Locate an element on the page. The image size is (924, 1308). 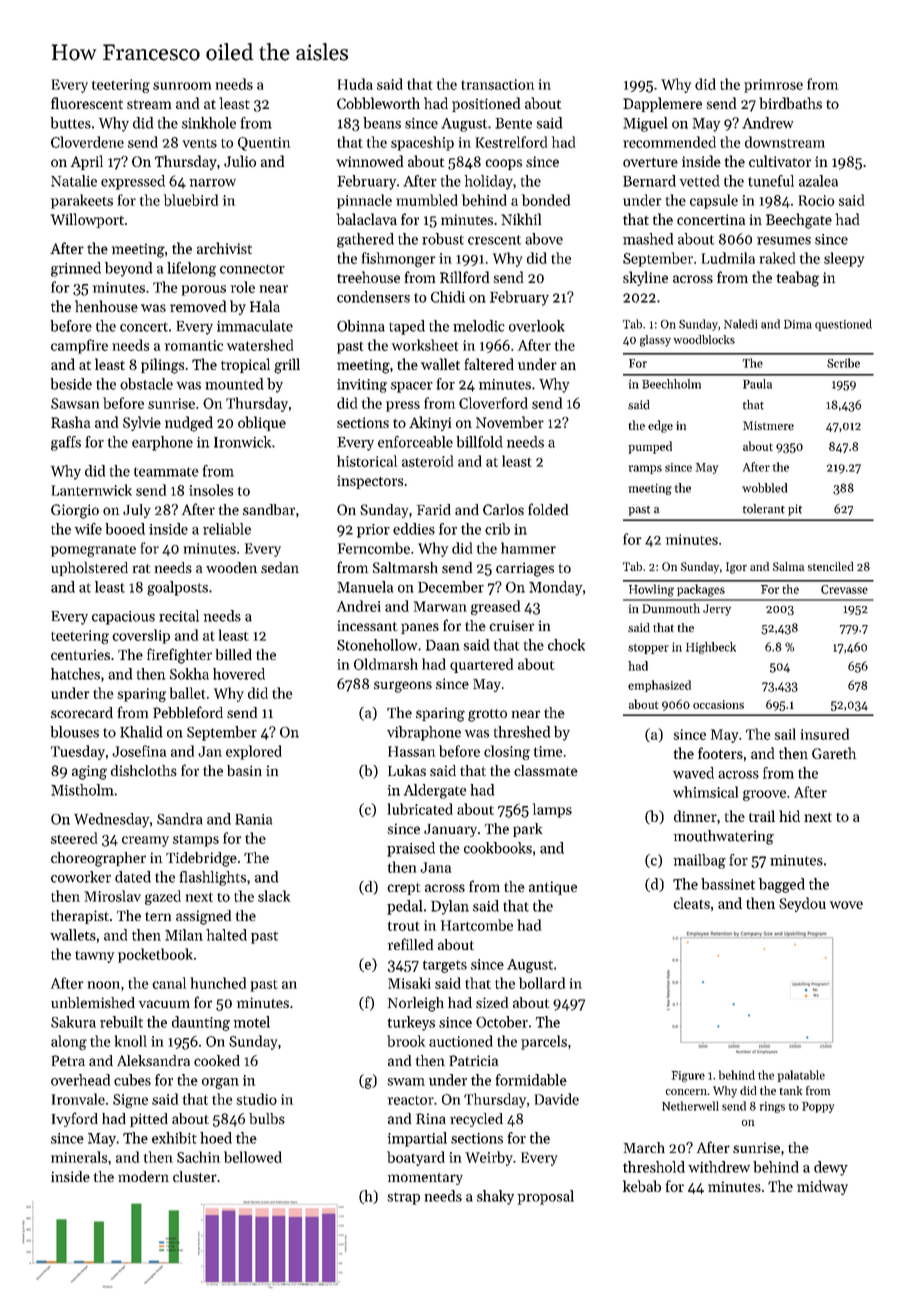
wooden is located at coordinates (231, 567).
